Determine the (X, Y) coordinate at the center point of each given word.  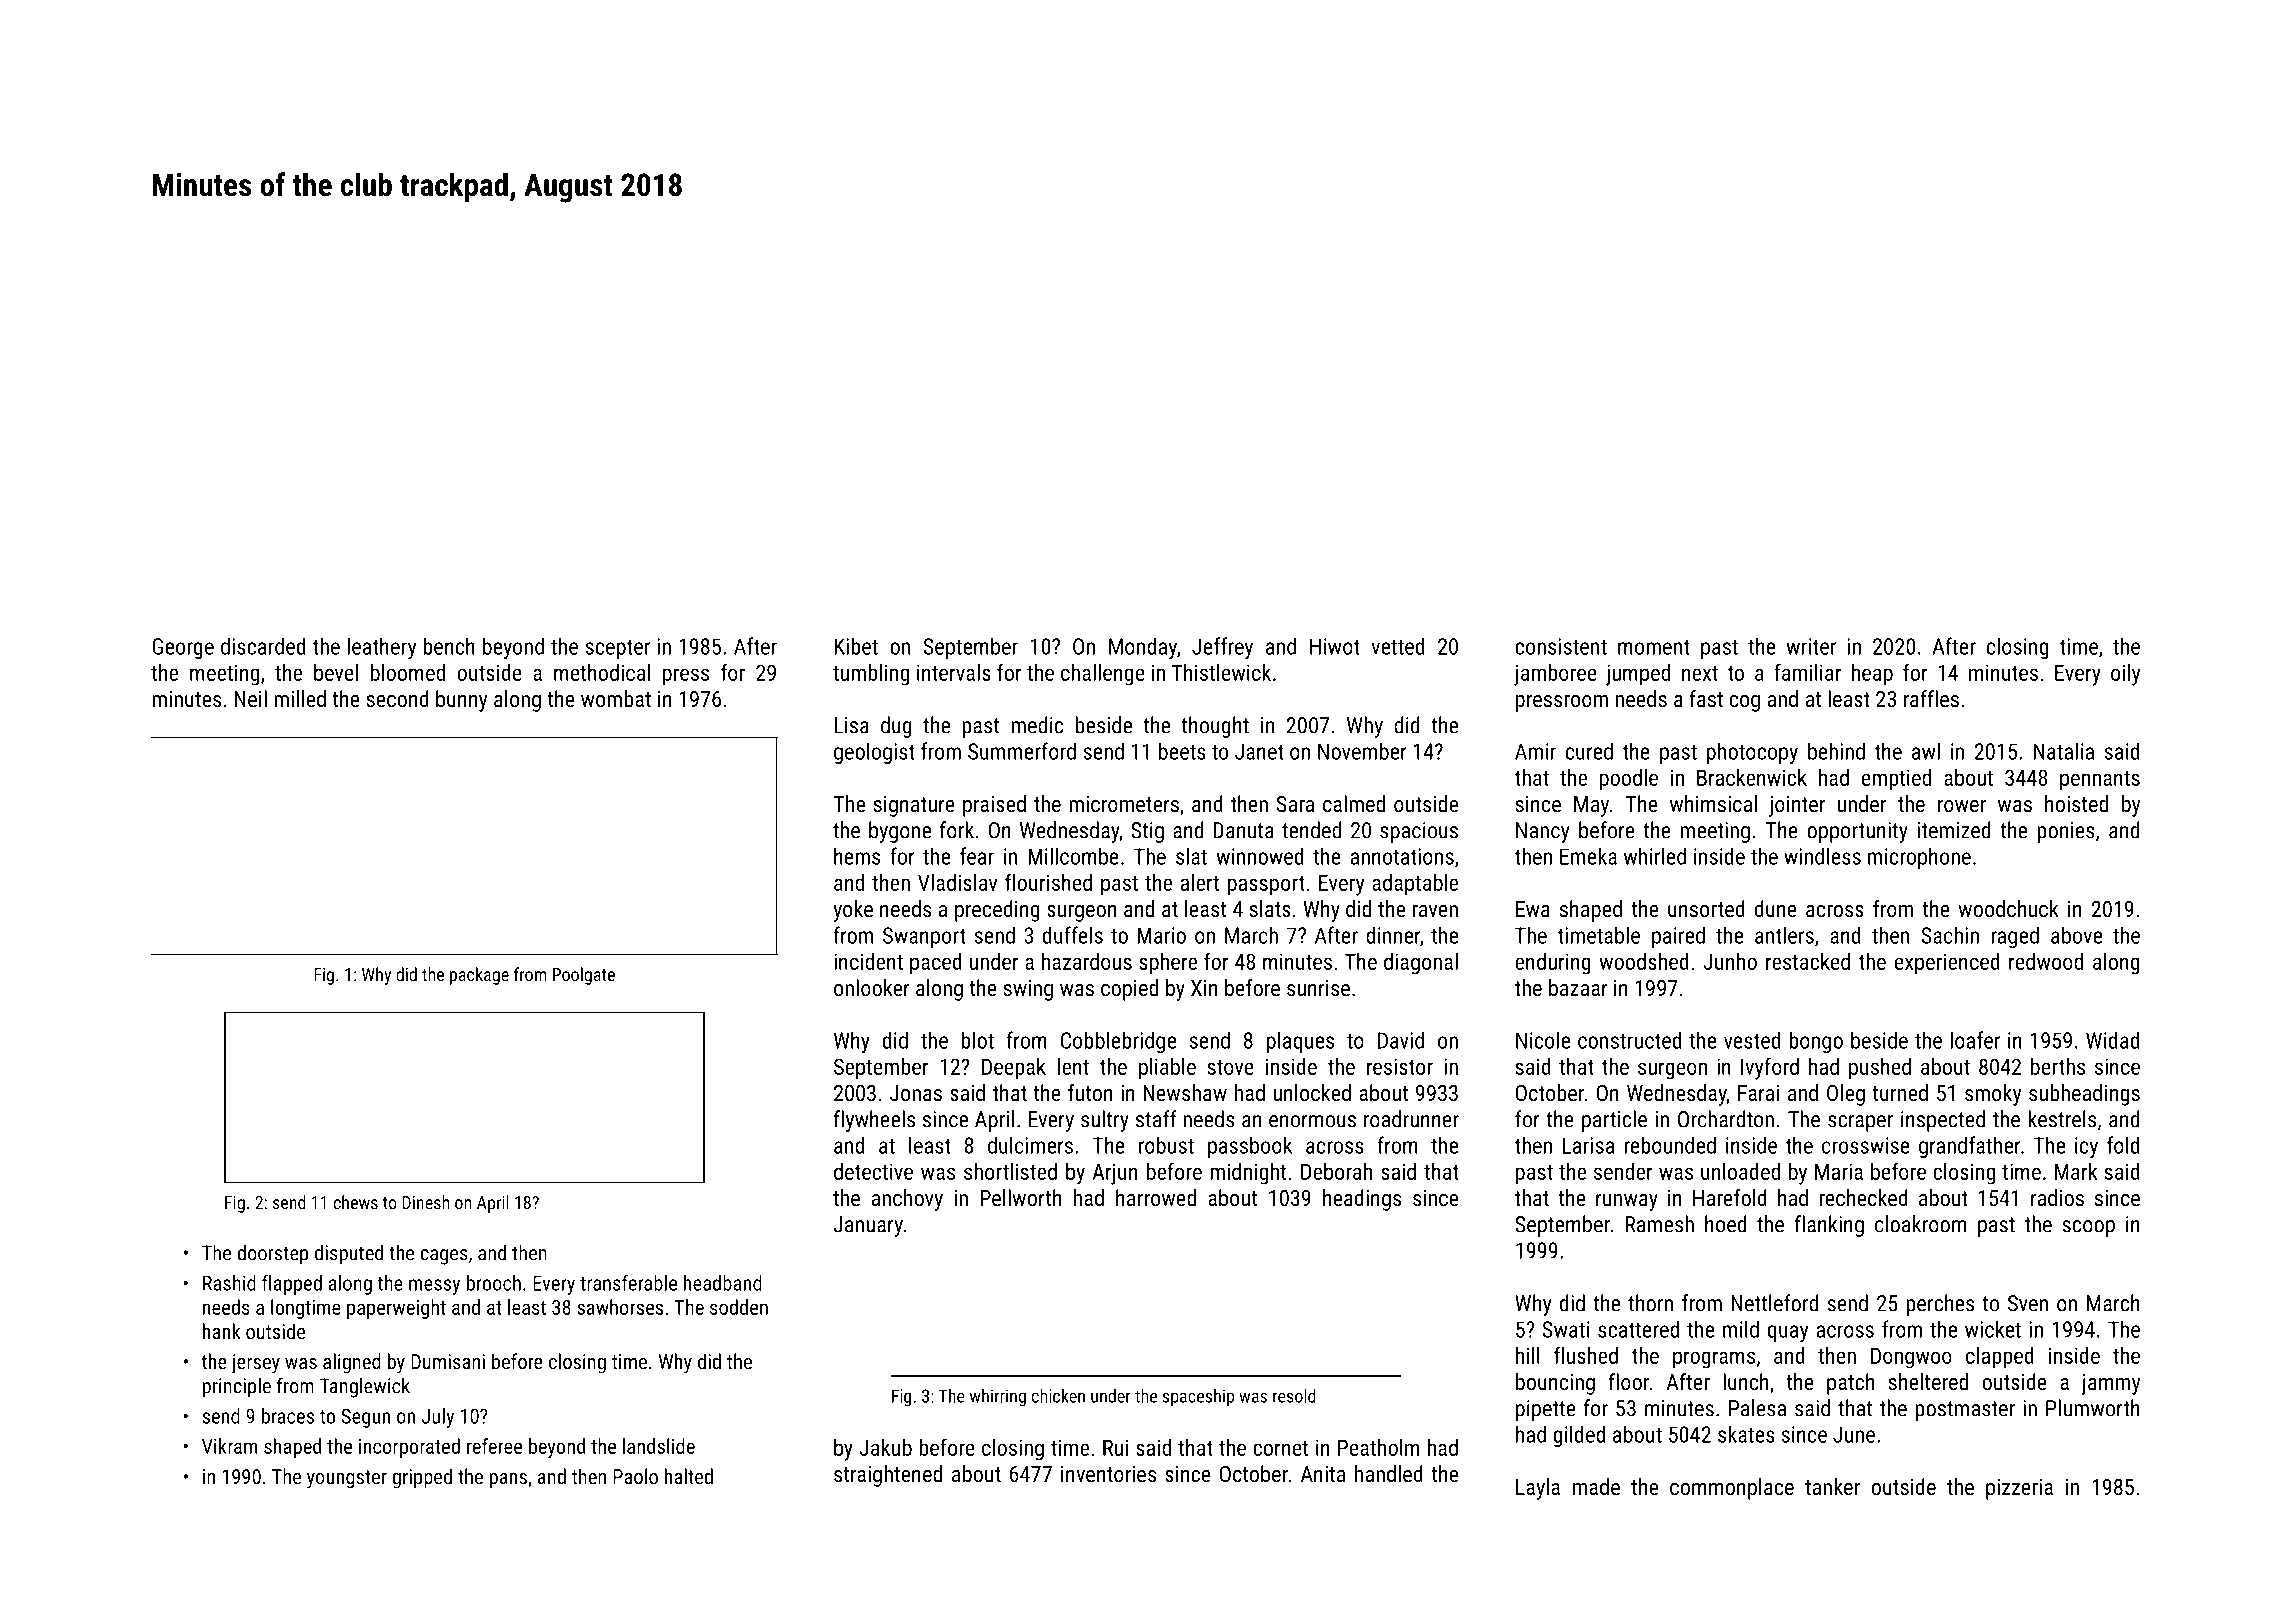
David (1401, 1040)
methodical (602, 672)
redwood (2046, 961)
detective (873, 1171)
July (438, 1418)
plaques (1300, 1042)
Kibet (856, 646)
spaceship (1198, 1397)
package (479, 976)
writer (1811, 646)
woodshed (1644, 961)
